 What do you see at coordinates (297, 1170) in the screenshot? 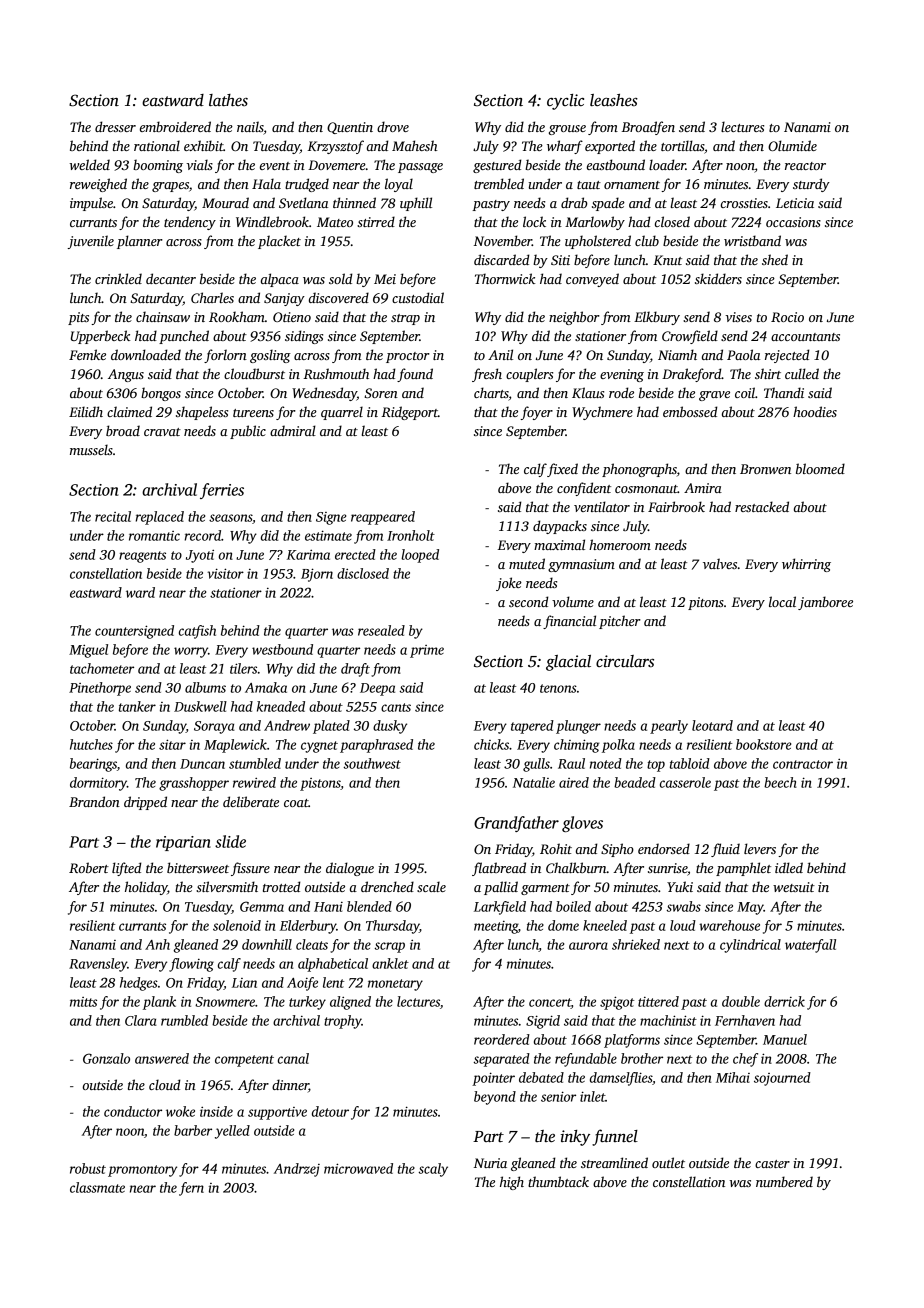
I see `Andrzej` at bounding box center [297, 1170].
